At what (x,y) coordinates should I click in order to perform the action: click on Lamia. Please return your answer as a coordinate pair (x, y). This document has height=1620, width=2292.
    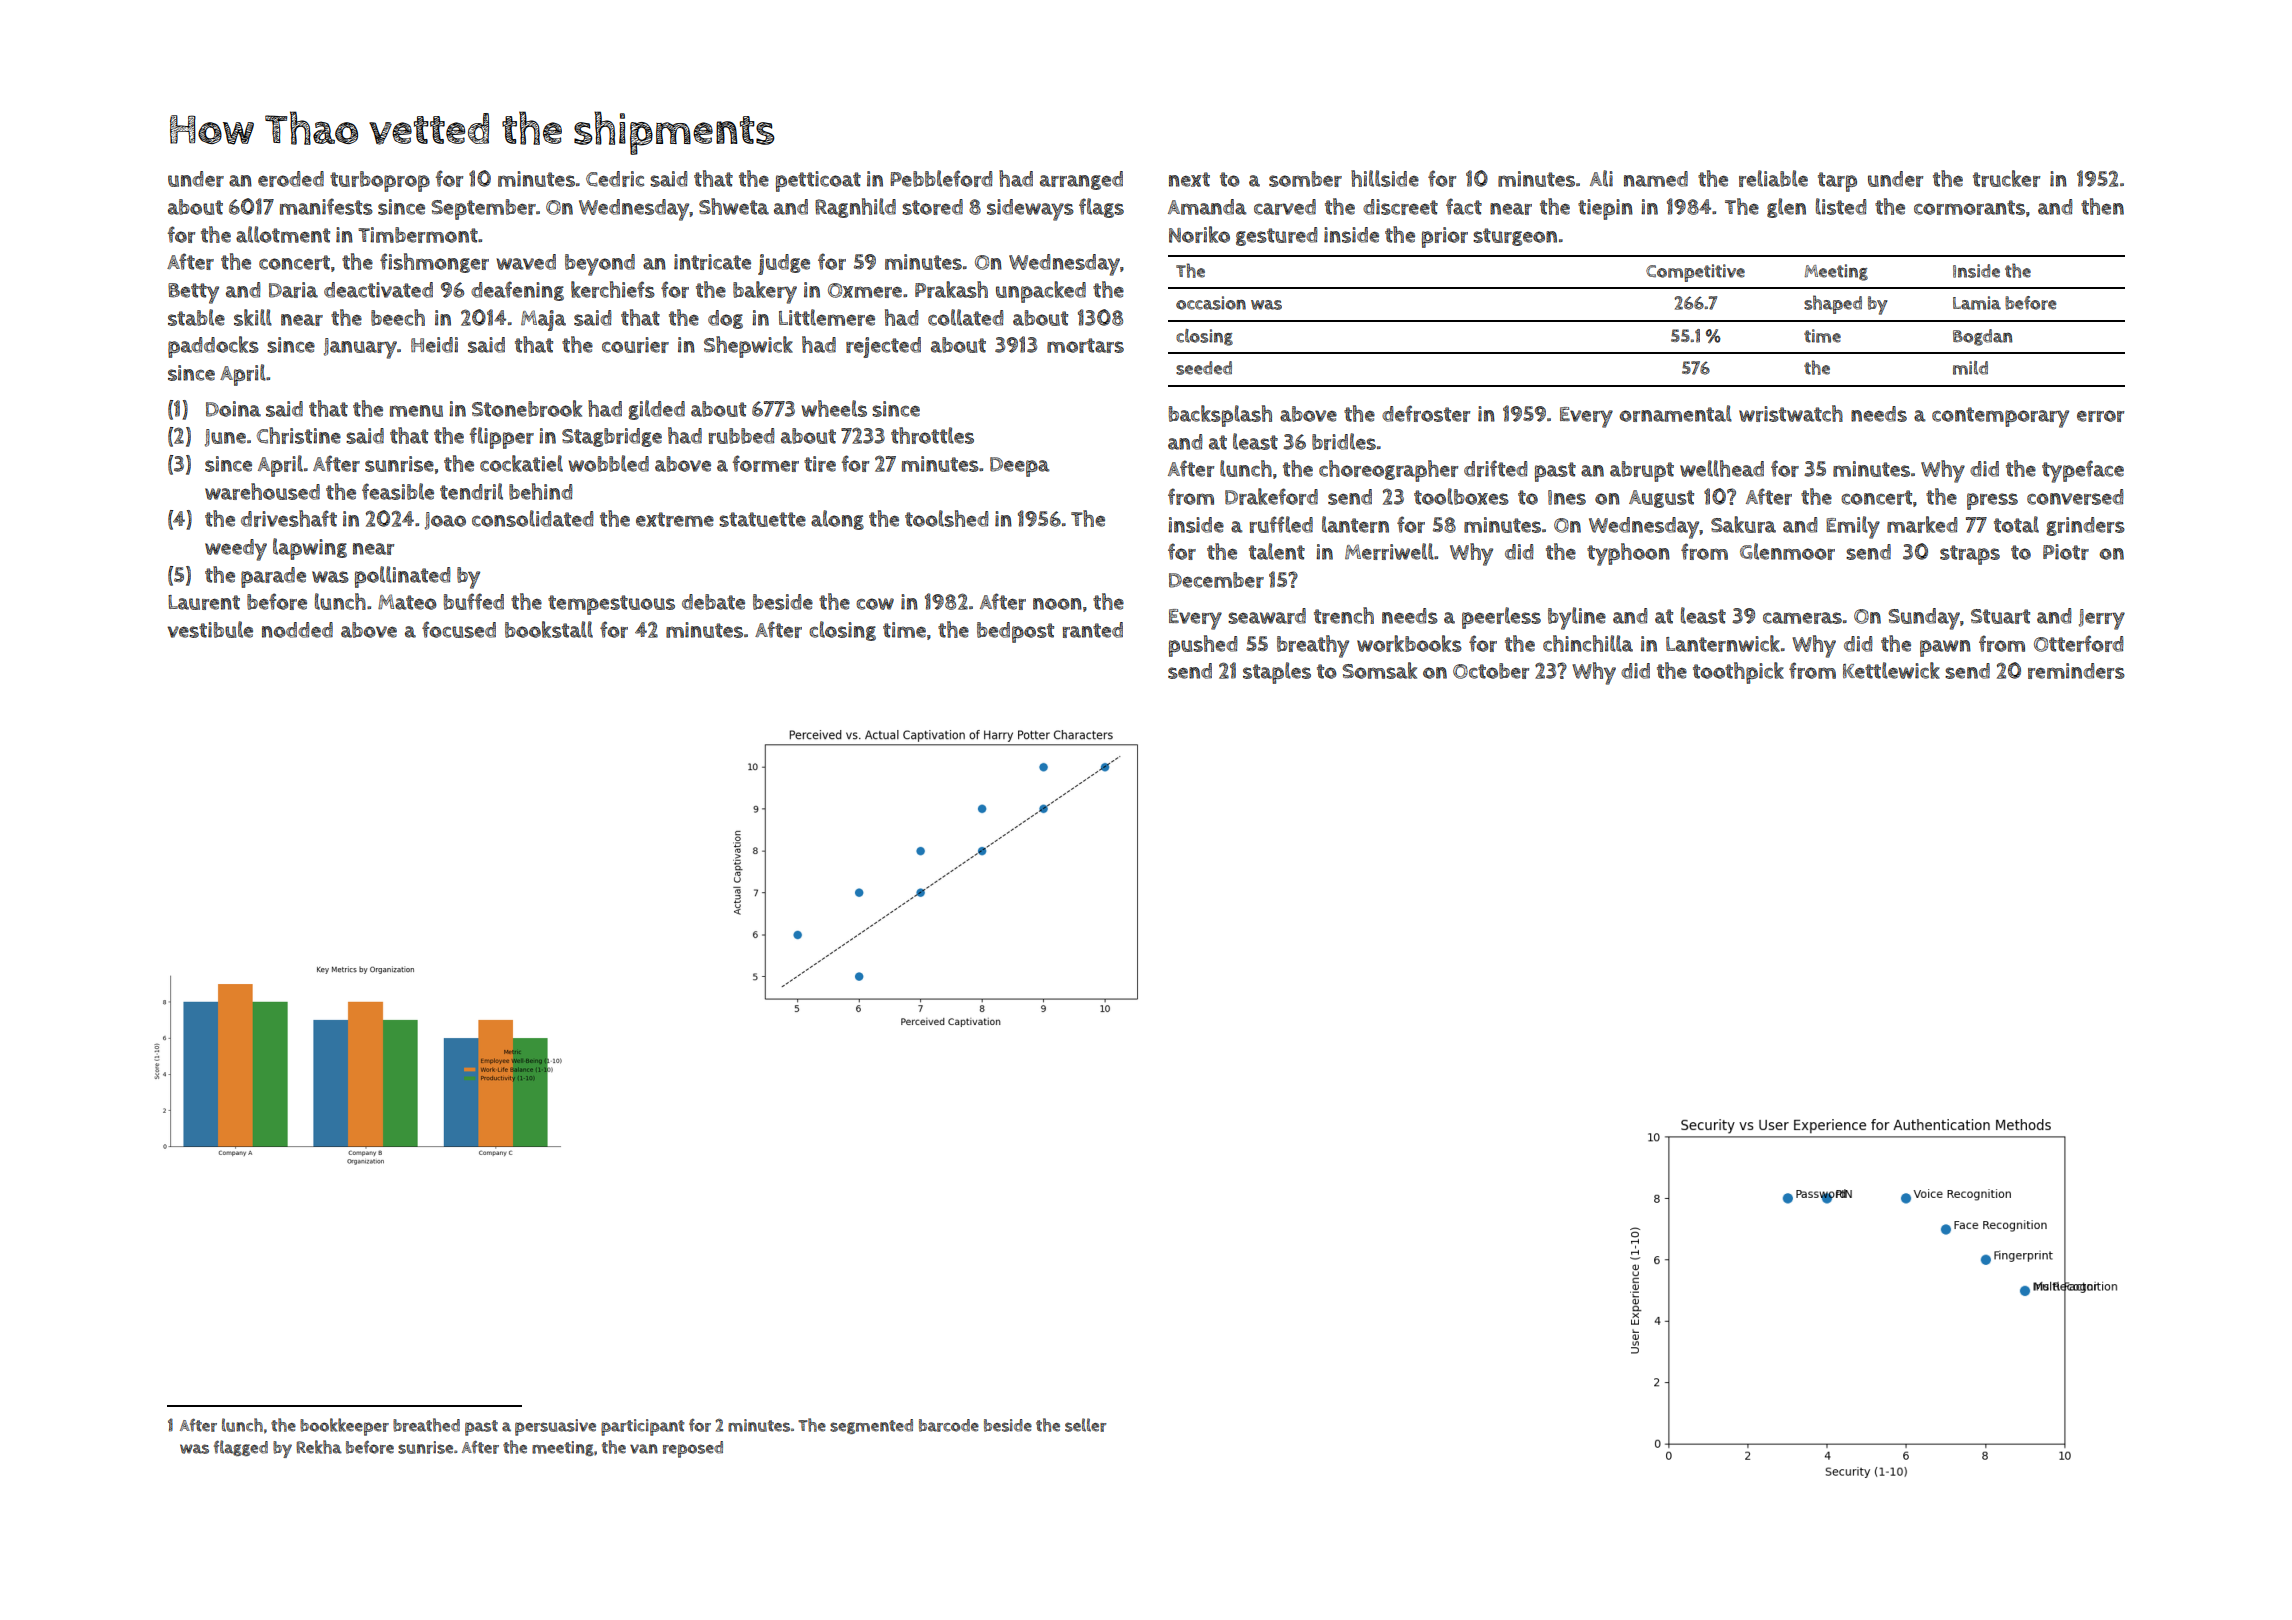
    Looking at the image, I should click on (1977, 303).
